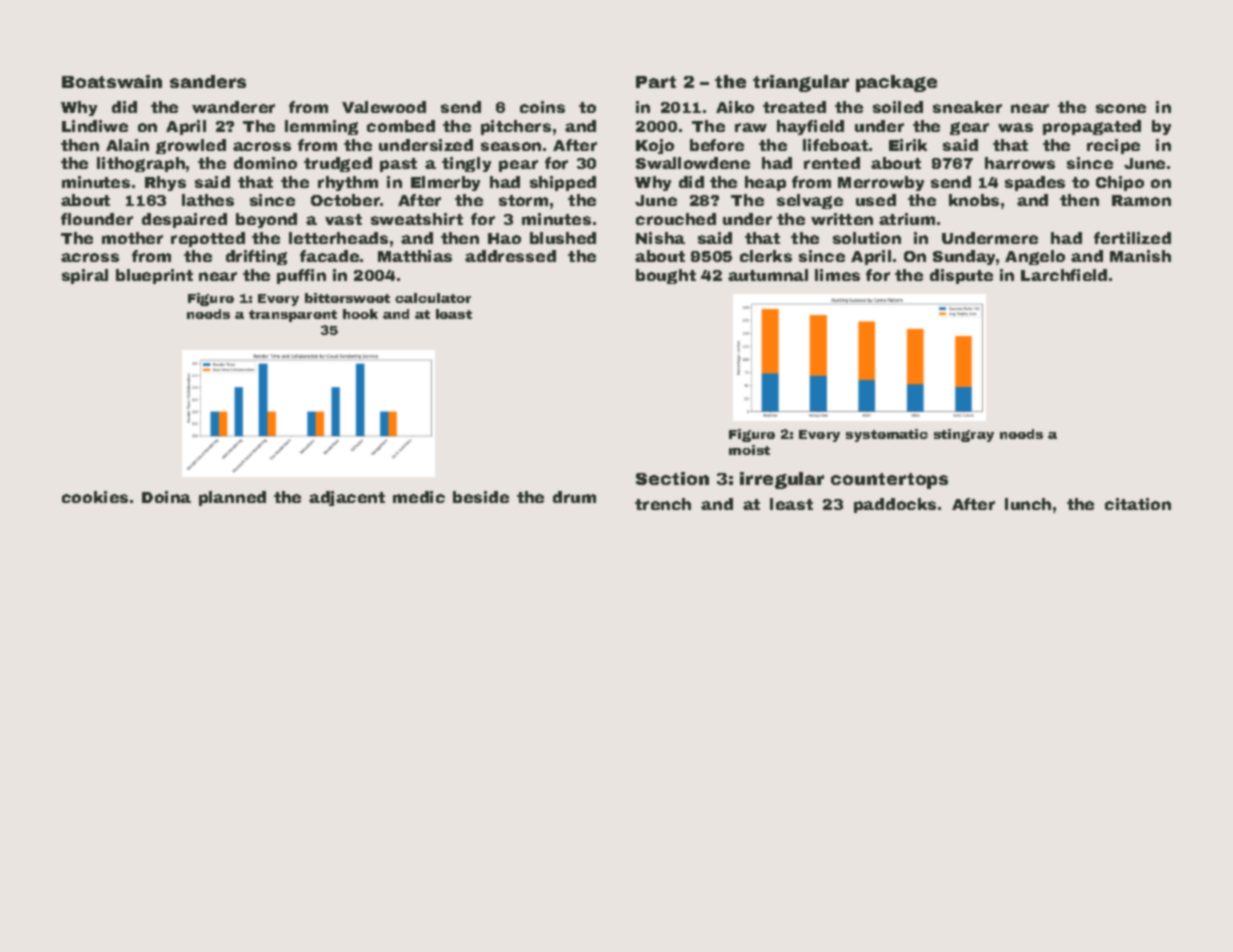  What do you see at coordinates (801, 83) in the screenshot?
I see `triangular` at bounding box center [801, 83].
